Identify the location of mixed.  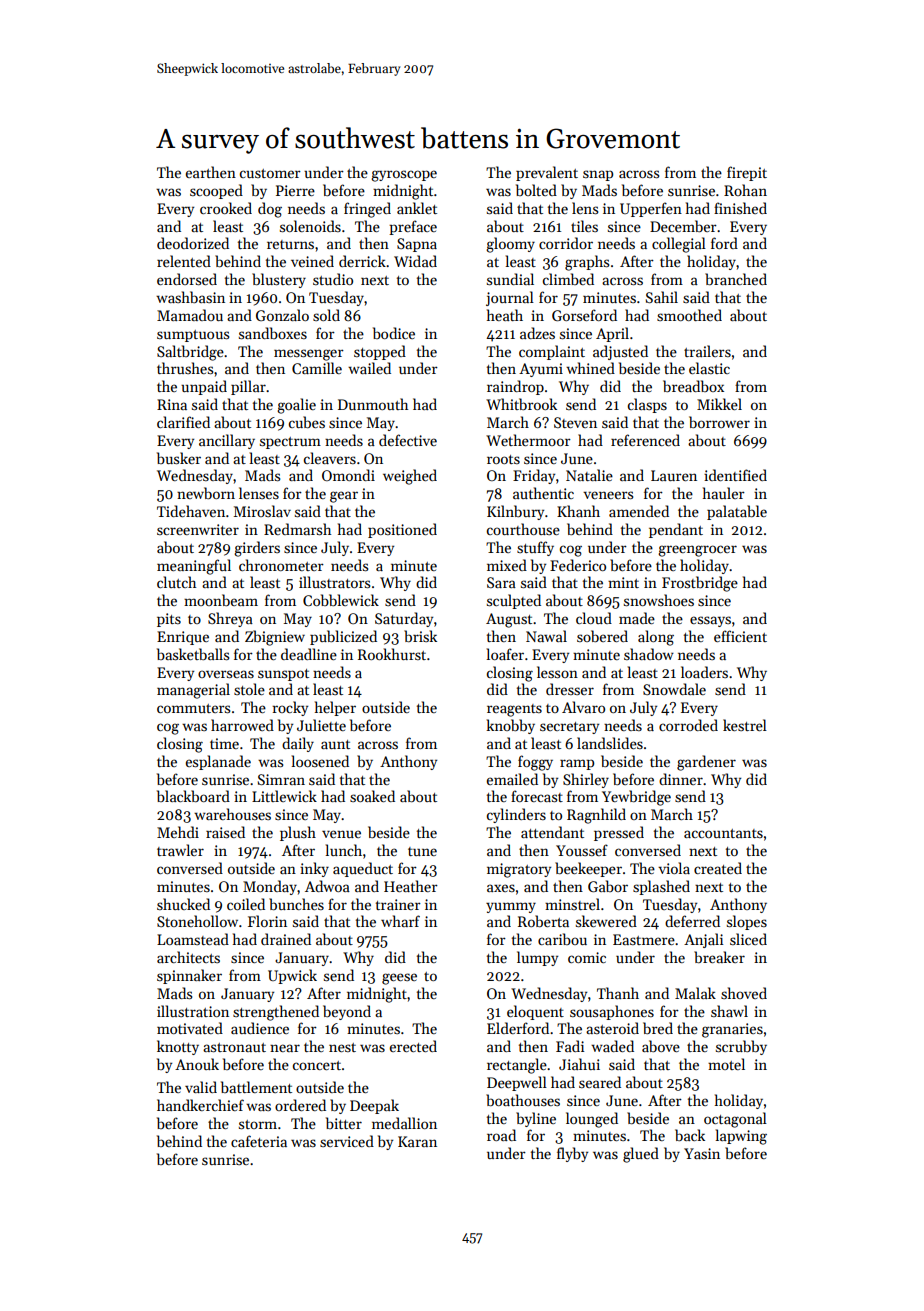
(507, 565).
